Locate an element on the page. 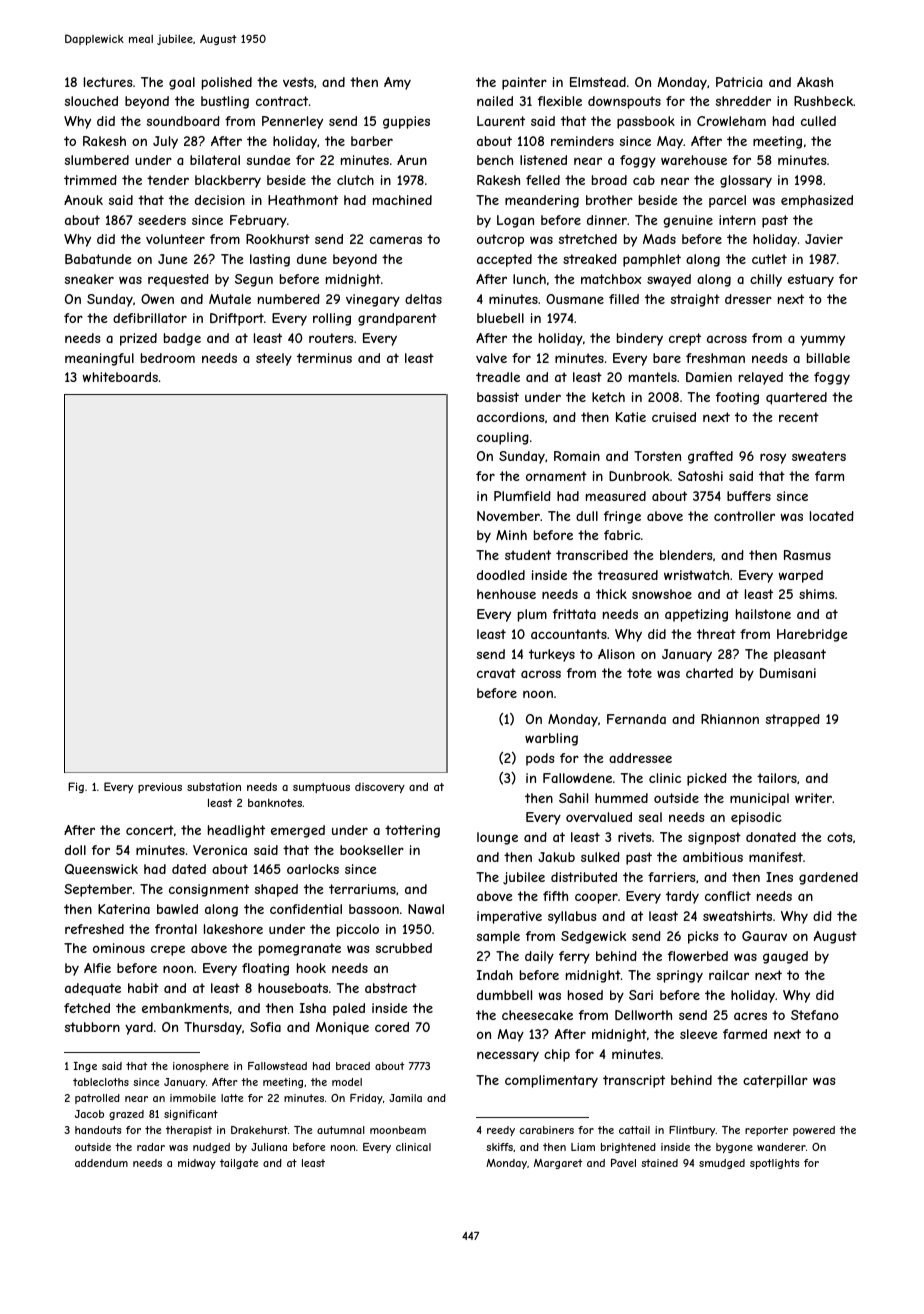 This image has width=924, height=1314. Margaret is located at coordinates (558, 1164).
